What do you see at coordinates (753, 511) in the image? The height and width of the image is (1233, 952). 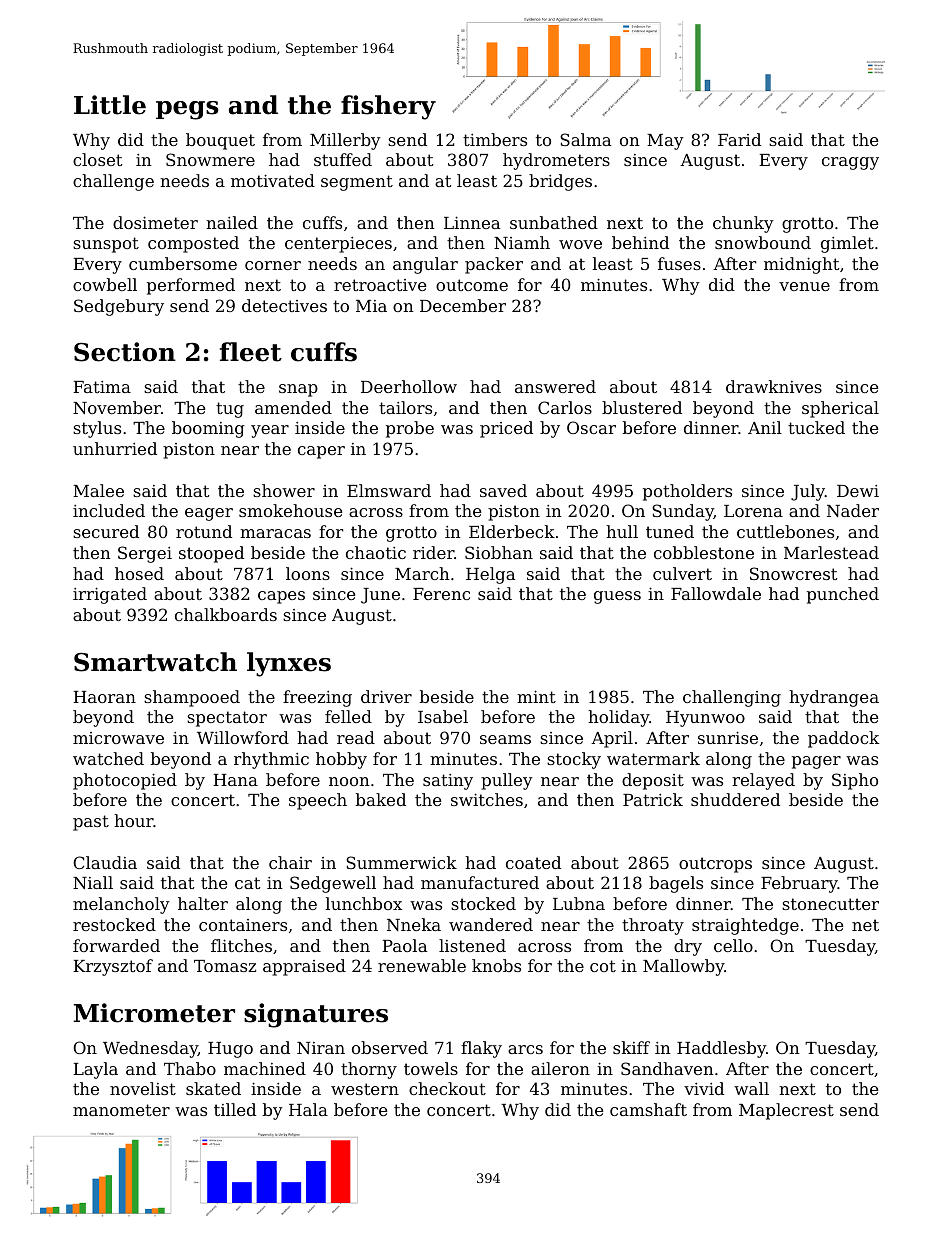 I see `Lorena` at bounding box center [753, 511].
